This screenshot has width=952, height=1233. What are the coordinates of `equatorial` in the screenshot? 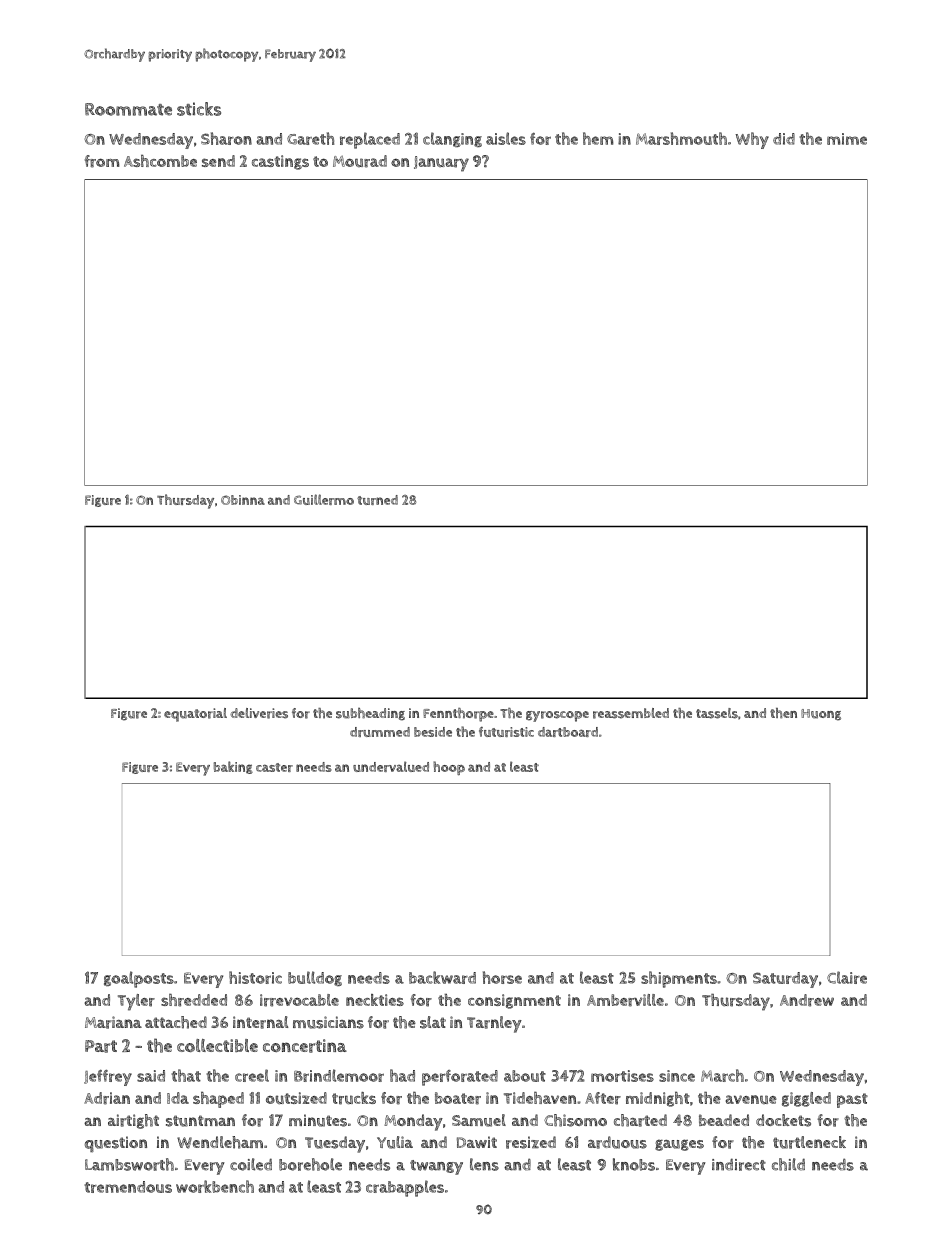 It's located at (195, 715).
